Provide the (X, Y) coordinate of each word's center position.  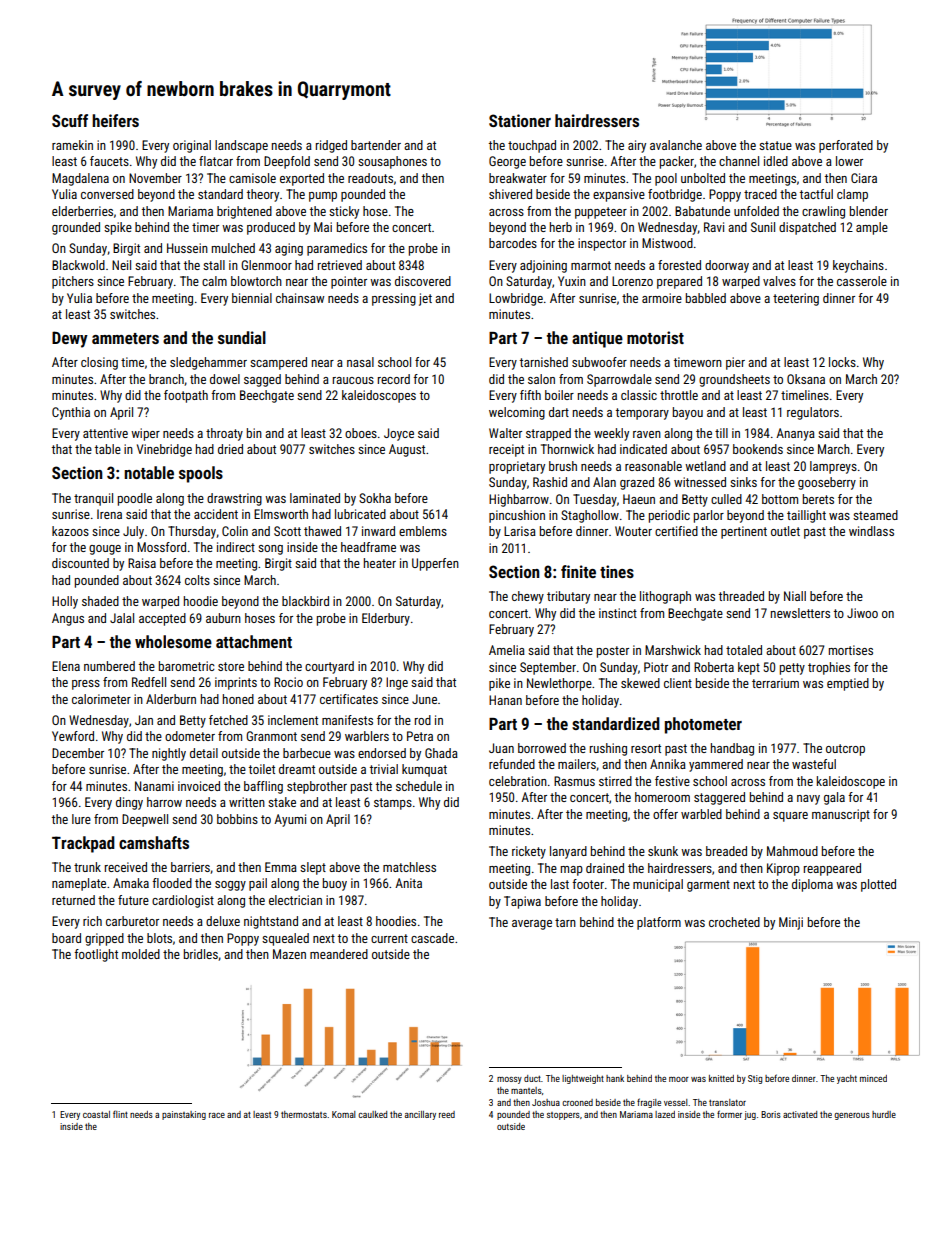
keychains (858, 266)
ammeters (125, 338)
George (507, 162)
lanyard (568, 852)
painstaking (184, 1115)
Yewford (73, 736)
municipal (658, 885)
